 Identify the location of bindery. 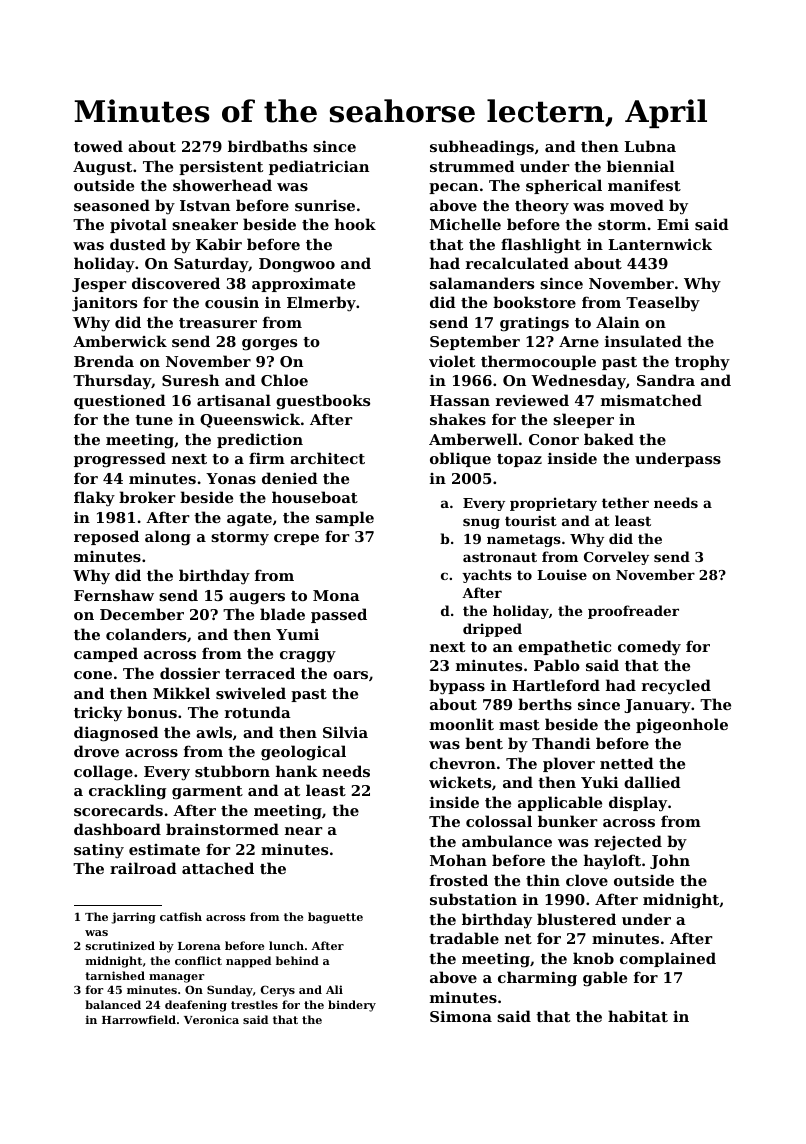
(352, 1006).
